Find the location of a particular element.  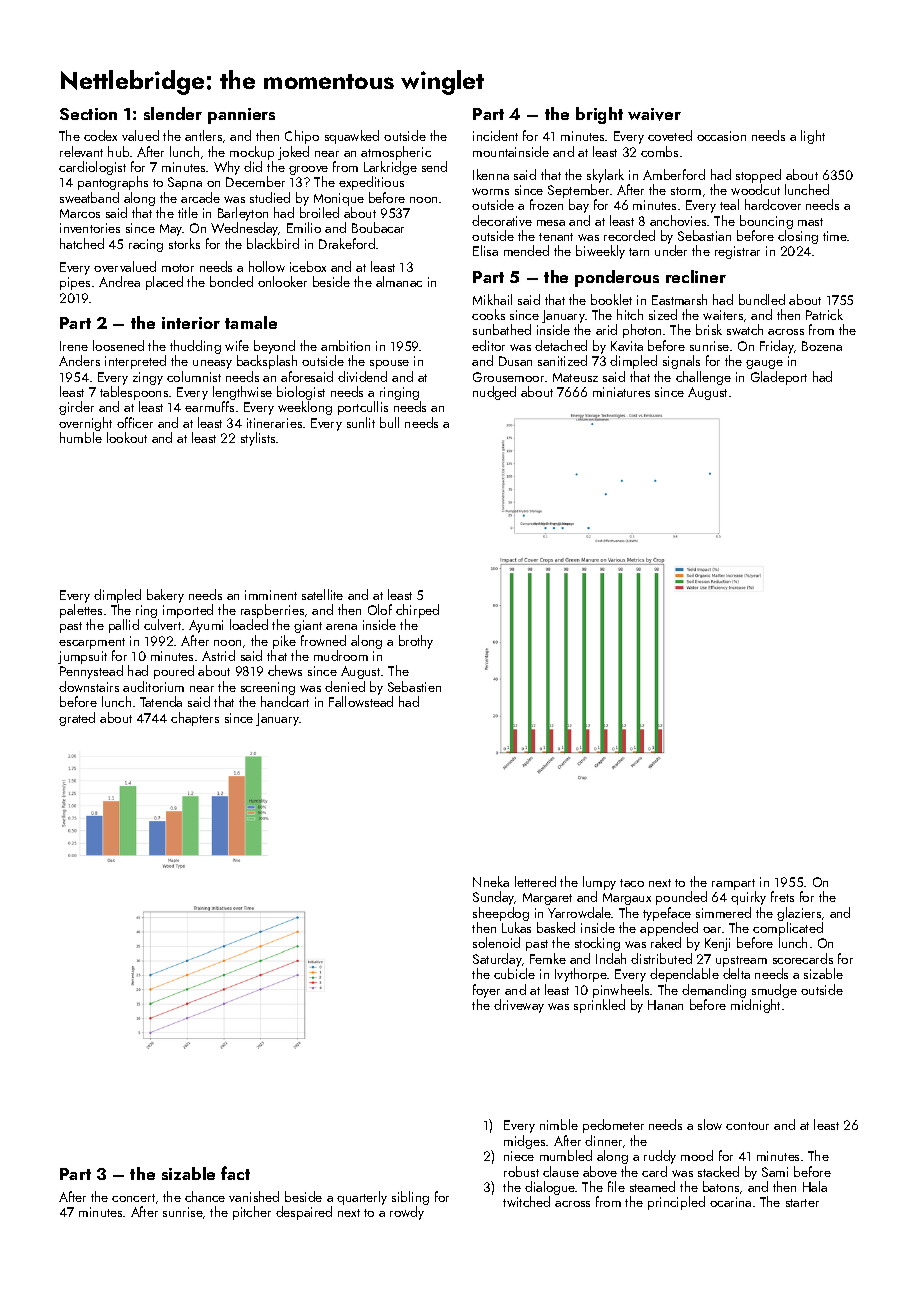

booklet is located at coordinates (611, 299).
